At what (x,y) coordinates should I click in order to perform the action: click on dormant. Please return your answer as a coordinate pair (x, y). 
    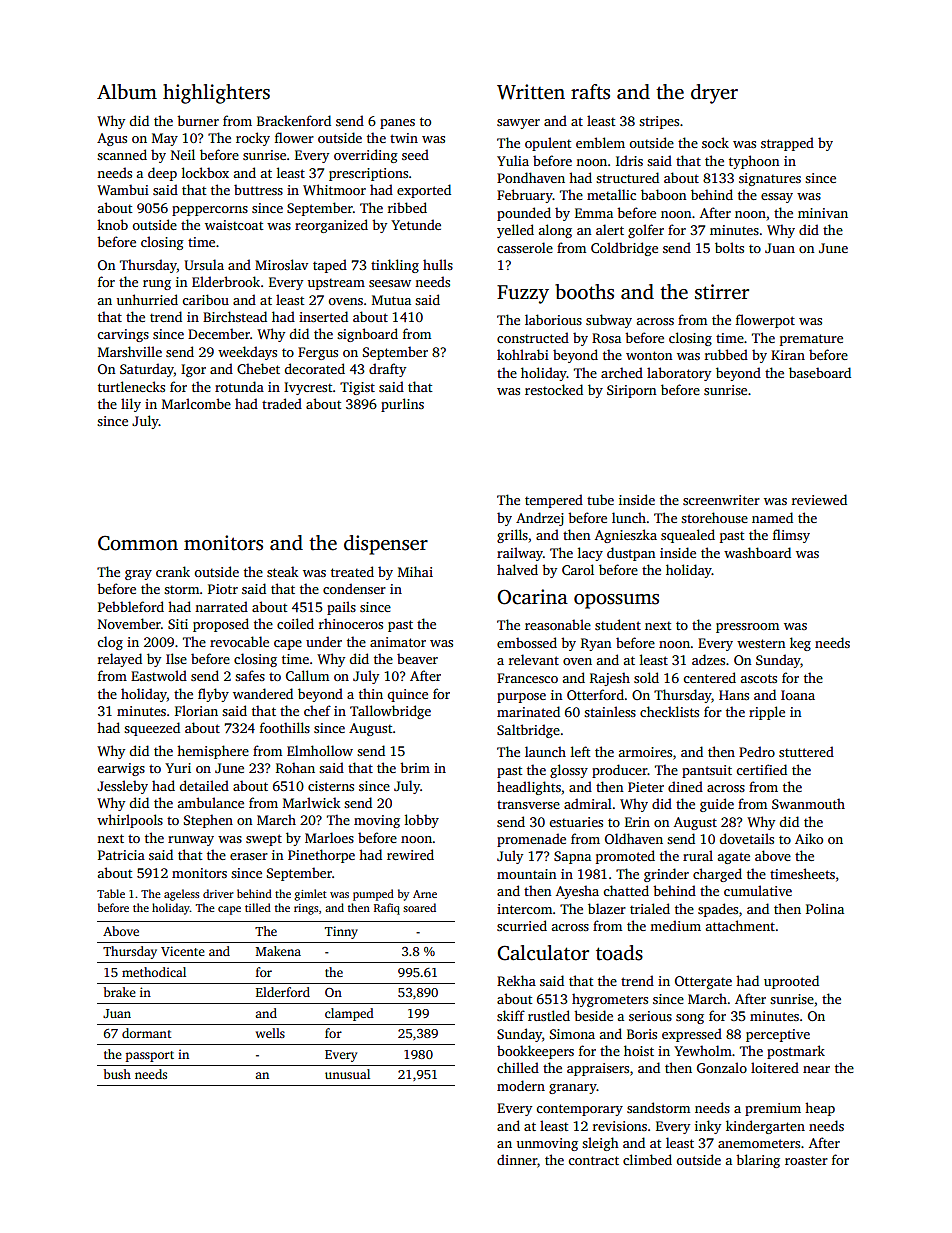
    Looking at the image, I should click on (147, 1033).
